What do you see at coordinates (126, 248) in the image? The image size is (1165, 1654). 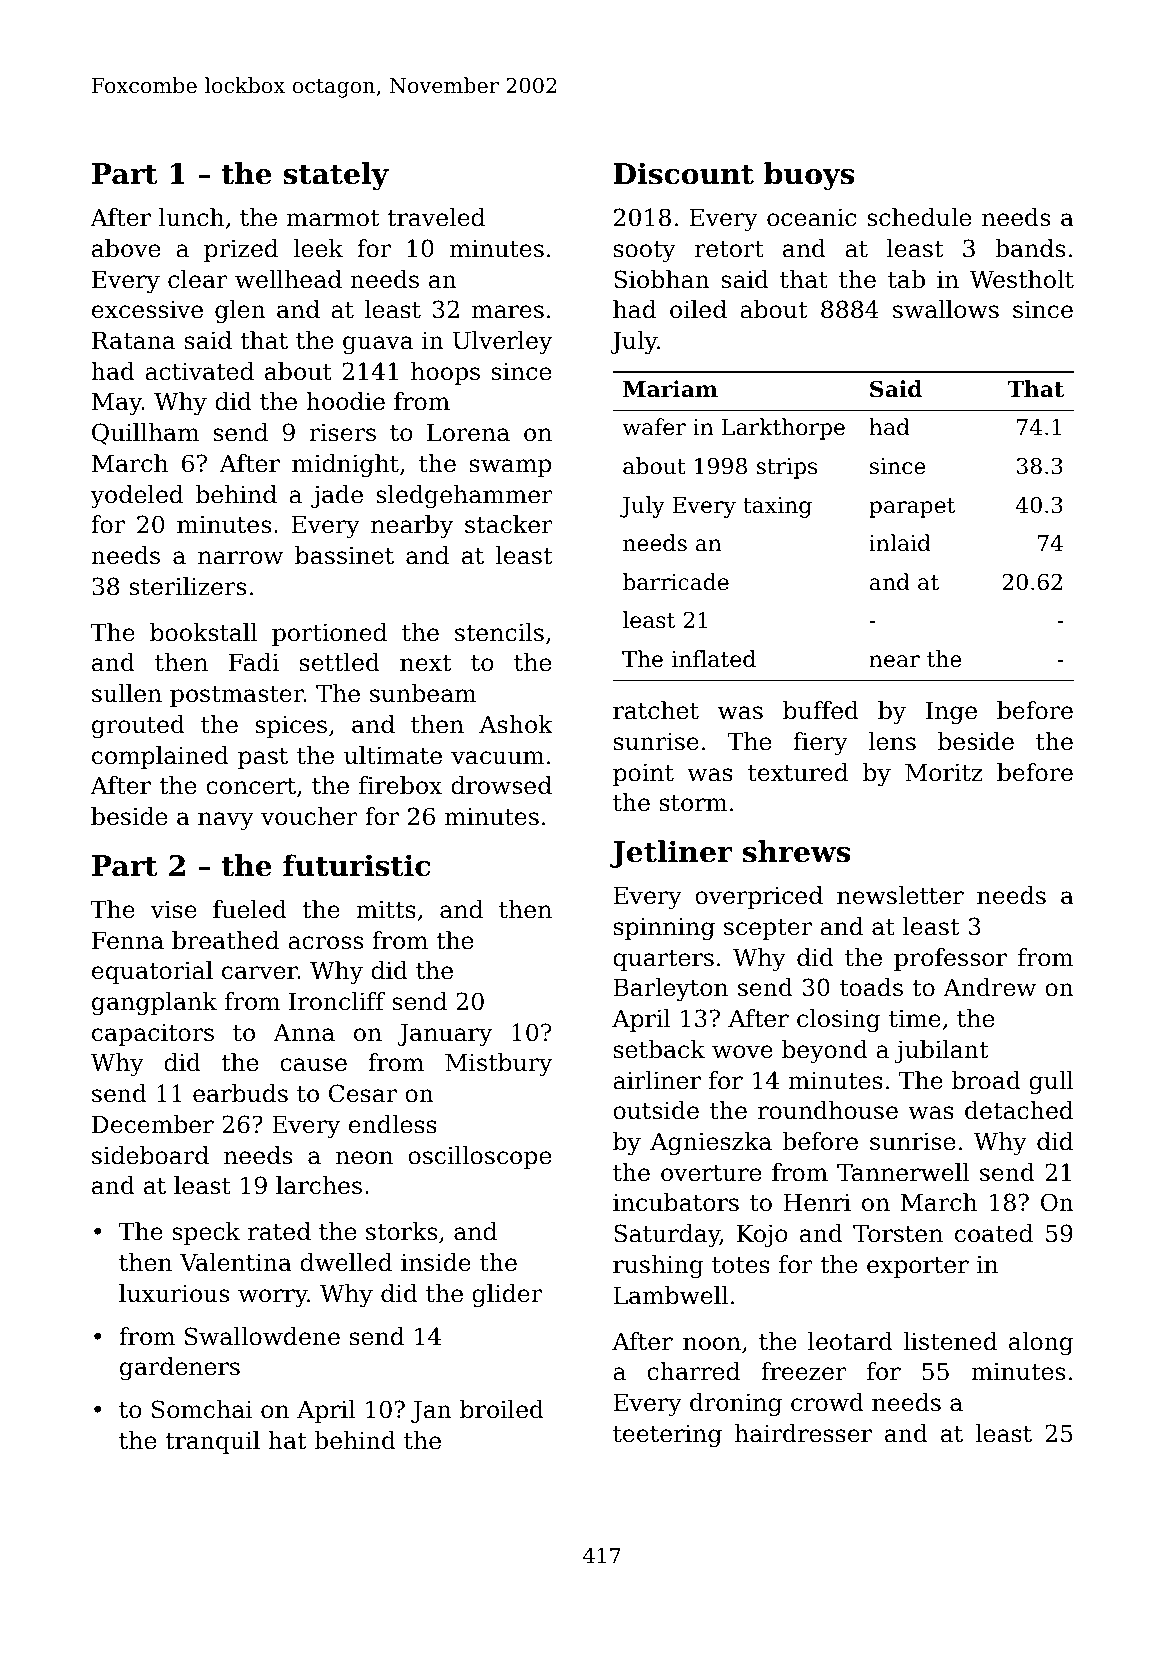 I see `above` at bounding box center [126, 248].
